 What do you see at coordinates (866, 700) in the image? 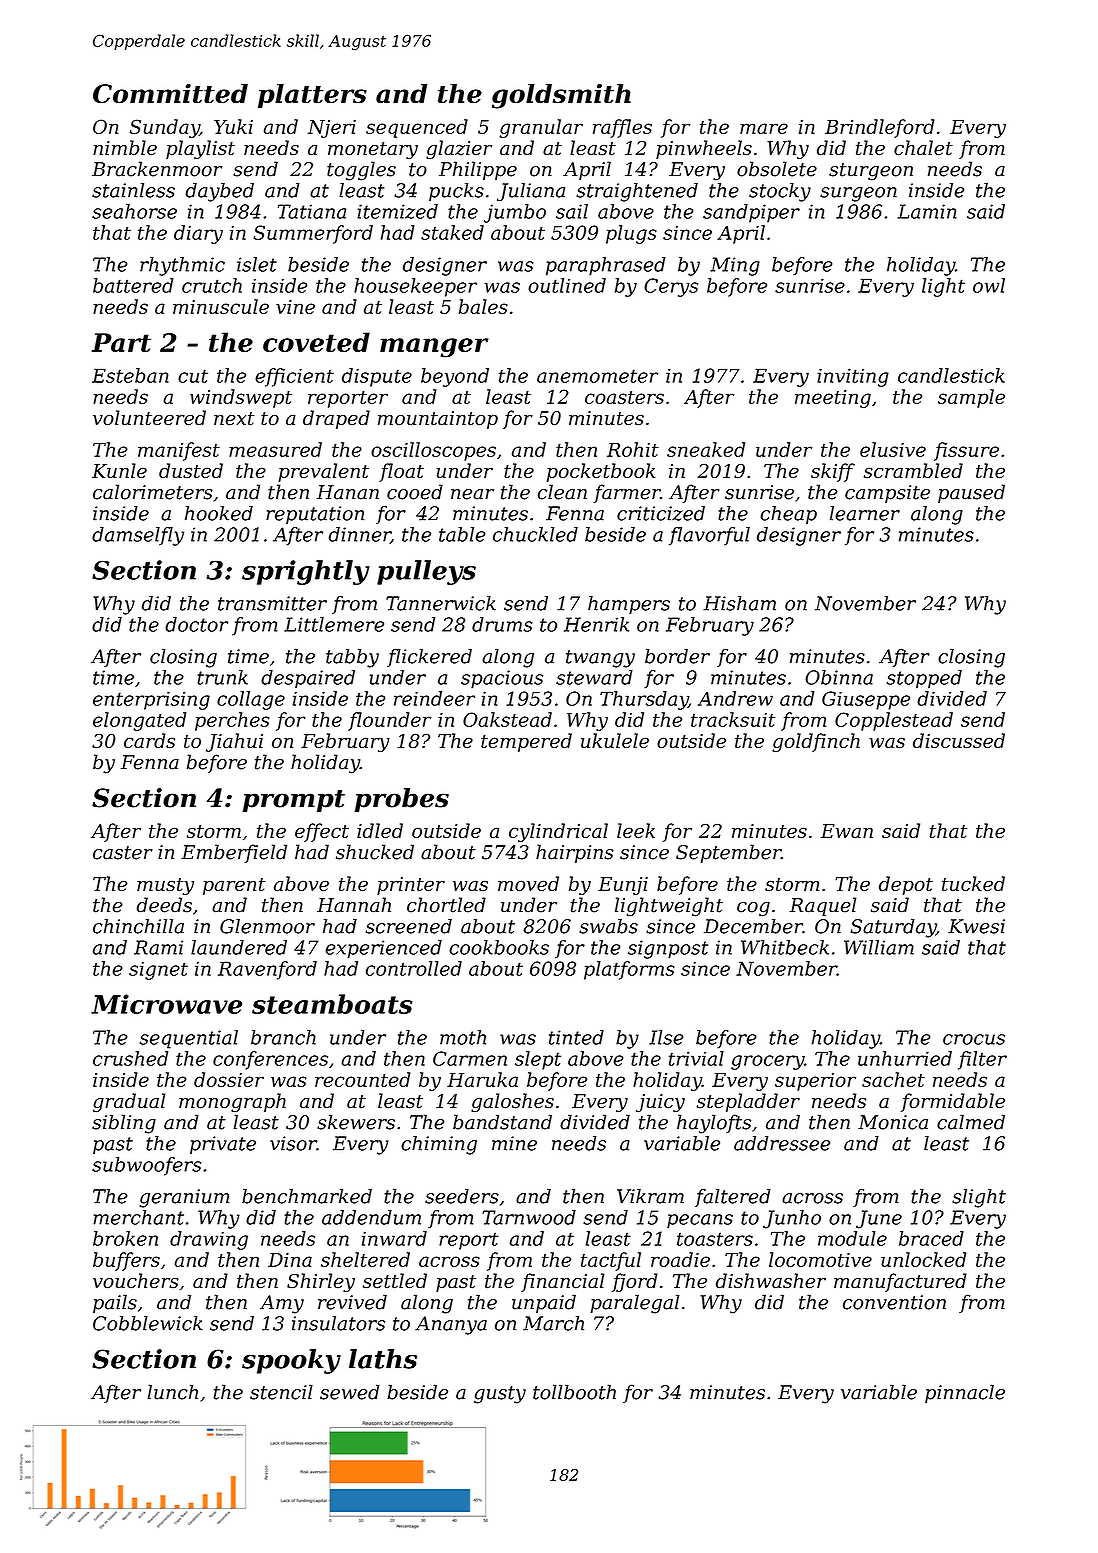
I see `Giuseppe` at bounding box center [866, 700].
